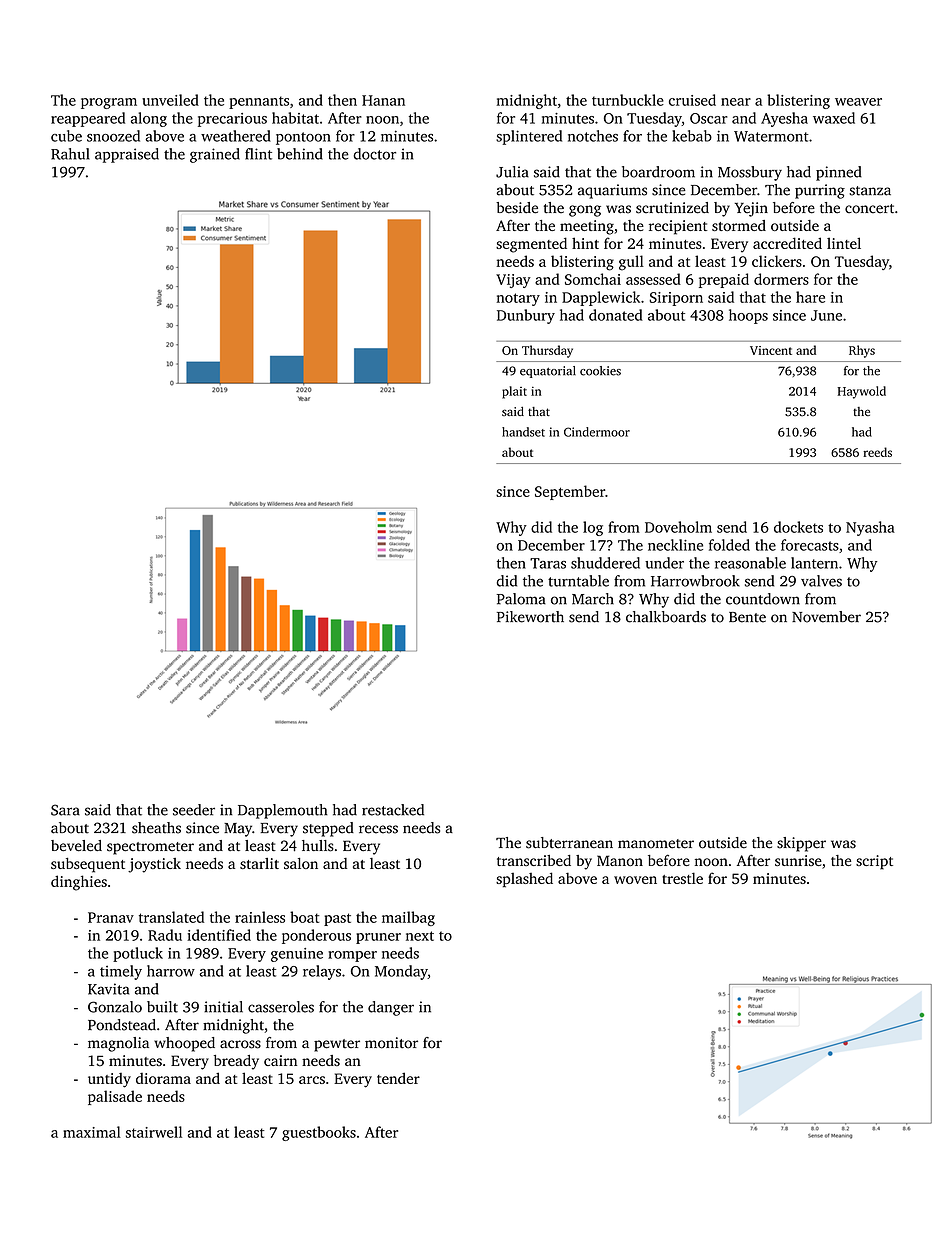 This image has height=1233, width=952. Describe the element at coordinates (337, 1045) in the image. I see `pewter` at that location.
